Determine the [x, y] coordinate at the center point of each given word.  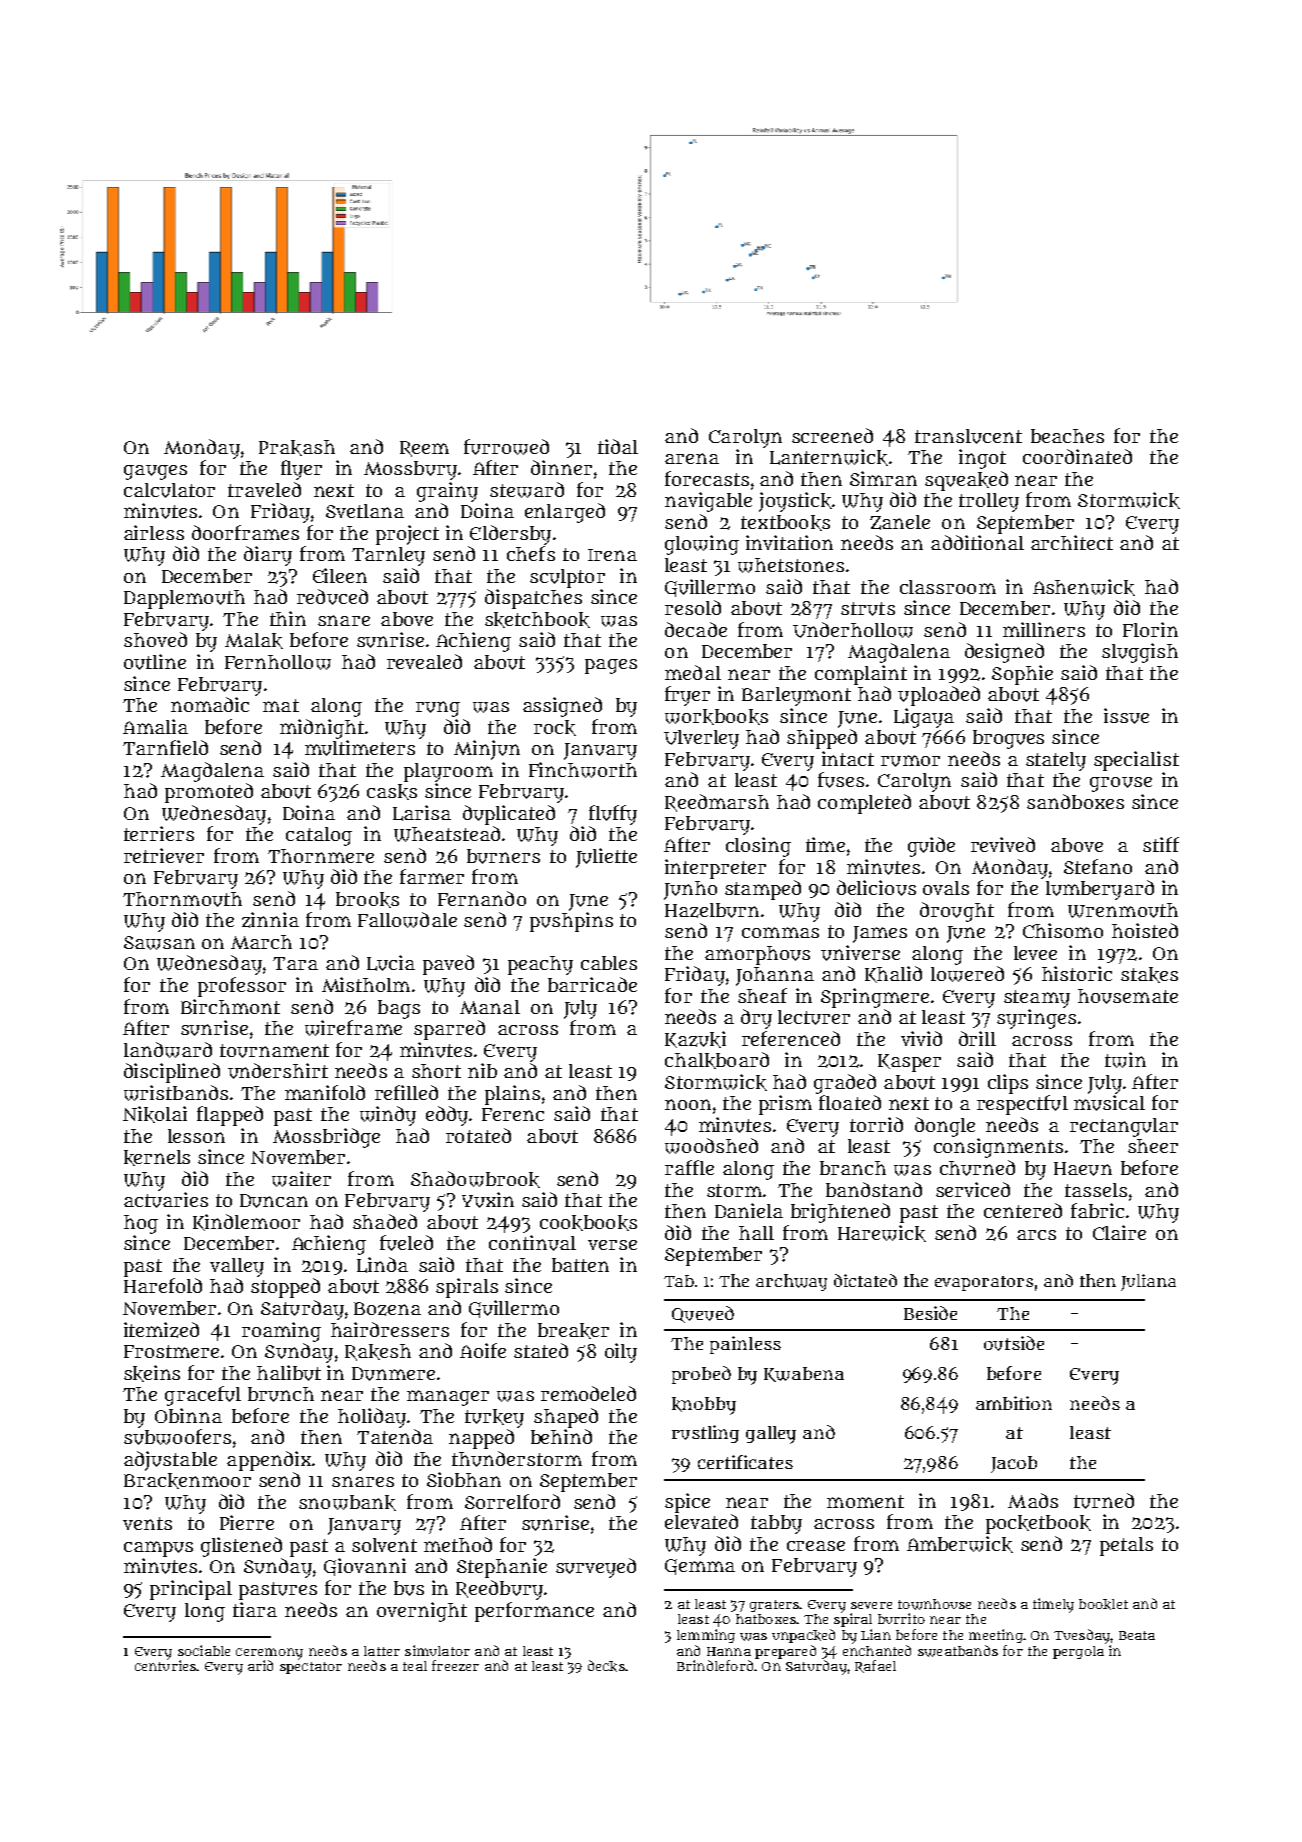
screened [832, 435]
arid [260, 1665]
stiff [1161, 844]
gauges [155, 472]
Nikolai [155, 1114]
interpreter [715, 869]
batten [580, 1265]
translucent [968, 436]
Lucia [391, 963]
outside [1014, 1343]
